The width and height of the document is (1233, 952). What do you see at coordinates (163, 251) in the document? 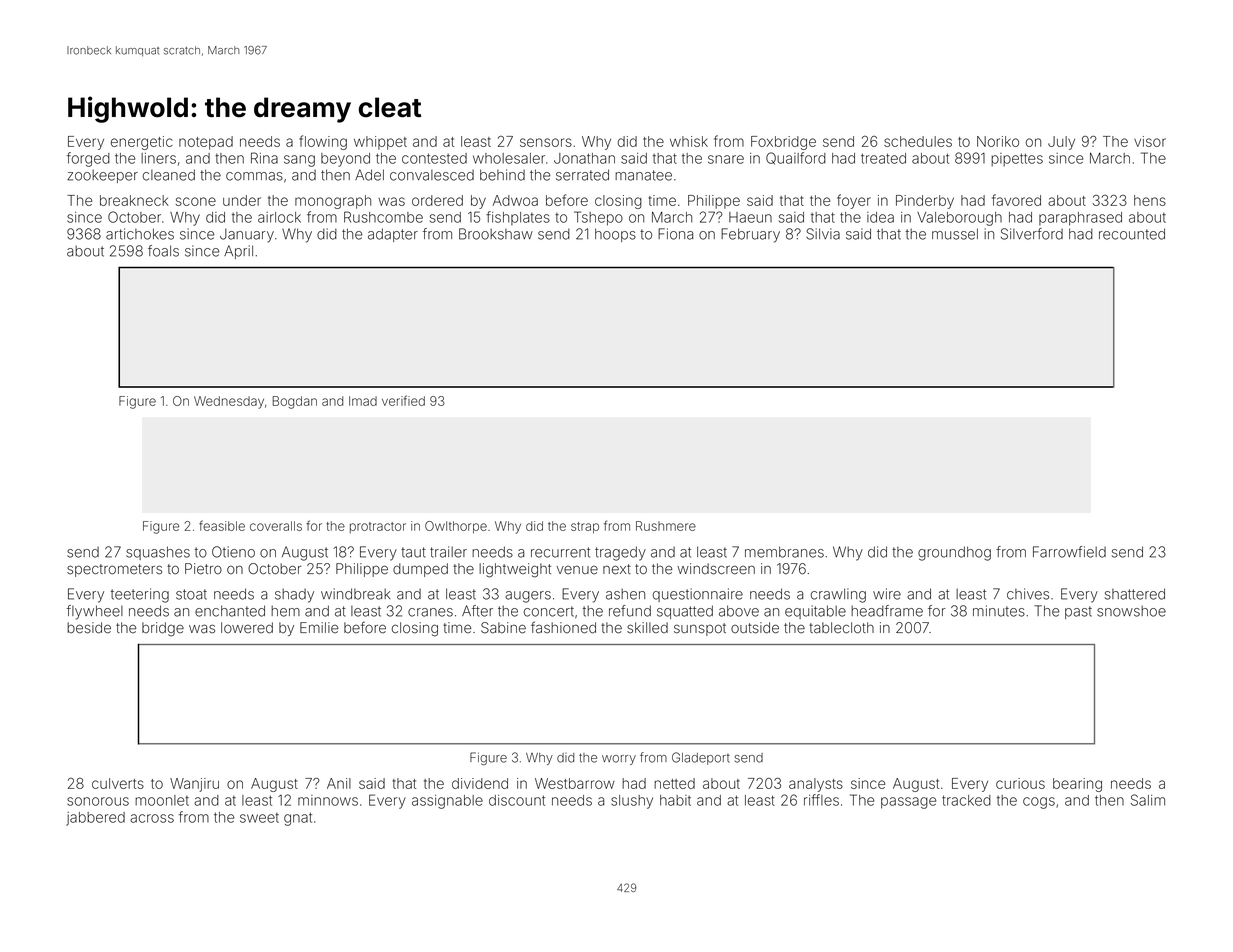
I see `foals` at bounding box center [163, 251].
